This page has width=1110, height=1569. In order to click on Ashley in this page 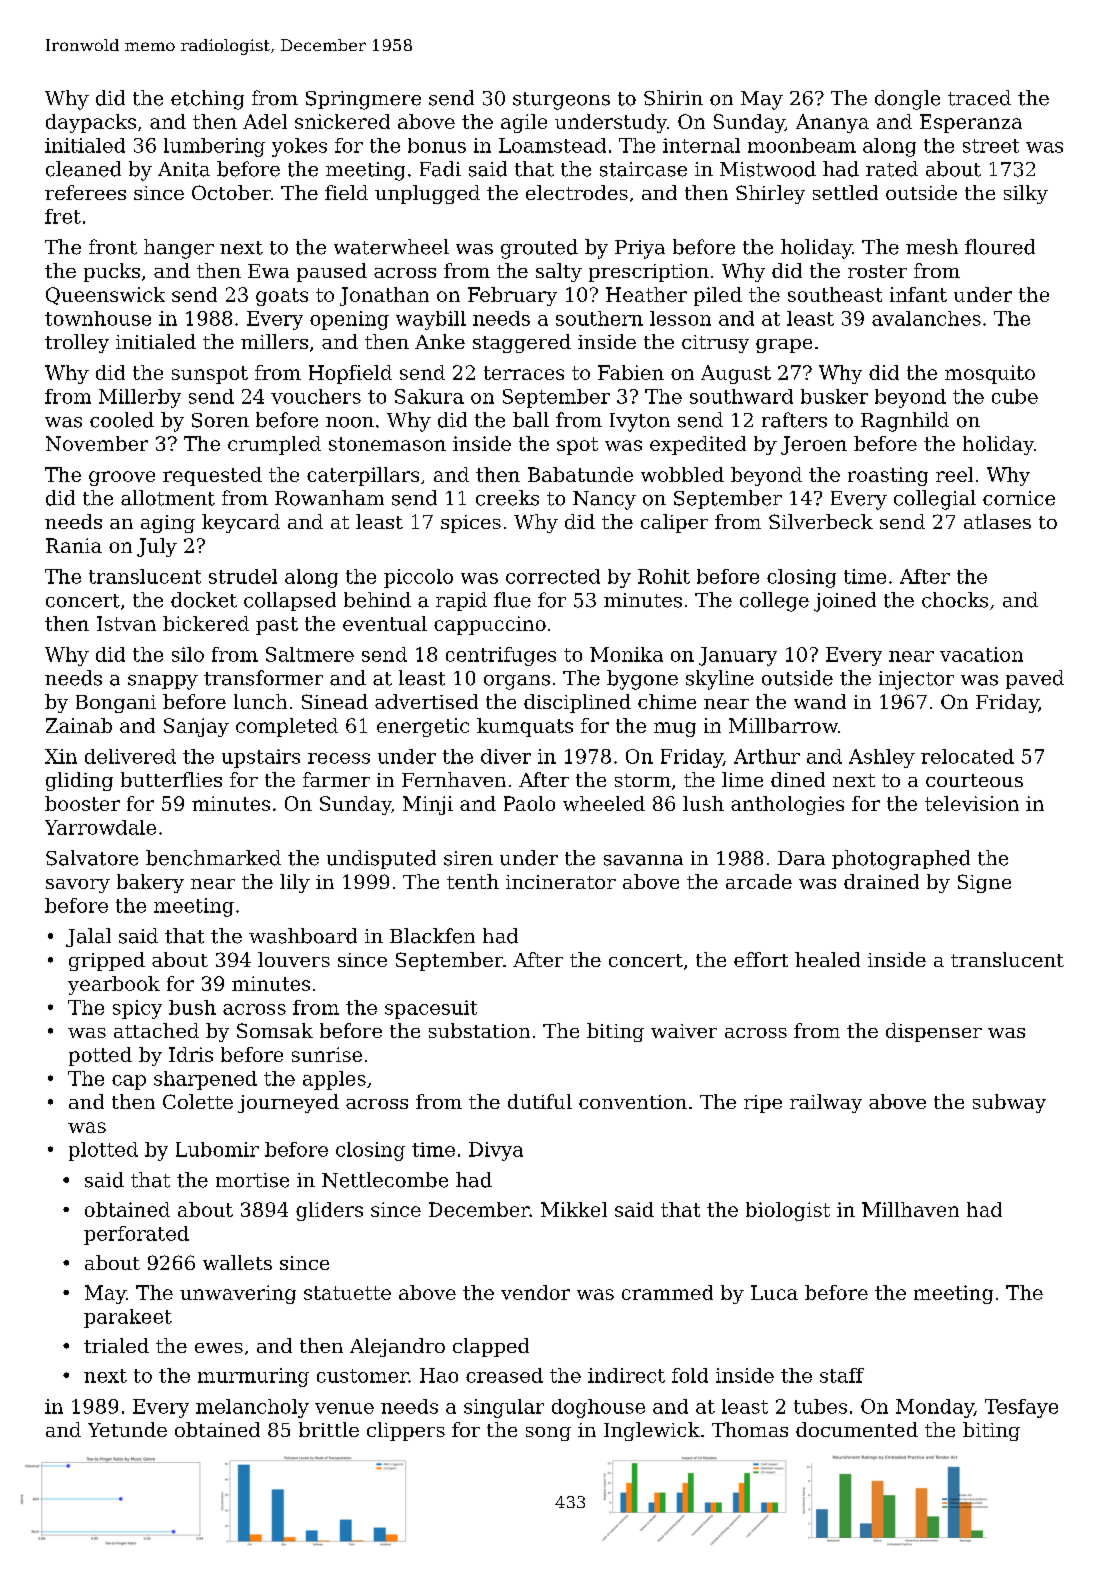, I will do `click(882, 758)`.
